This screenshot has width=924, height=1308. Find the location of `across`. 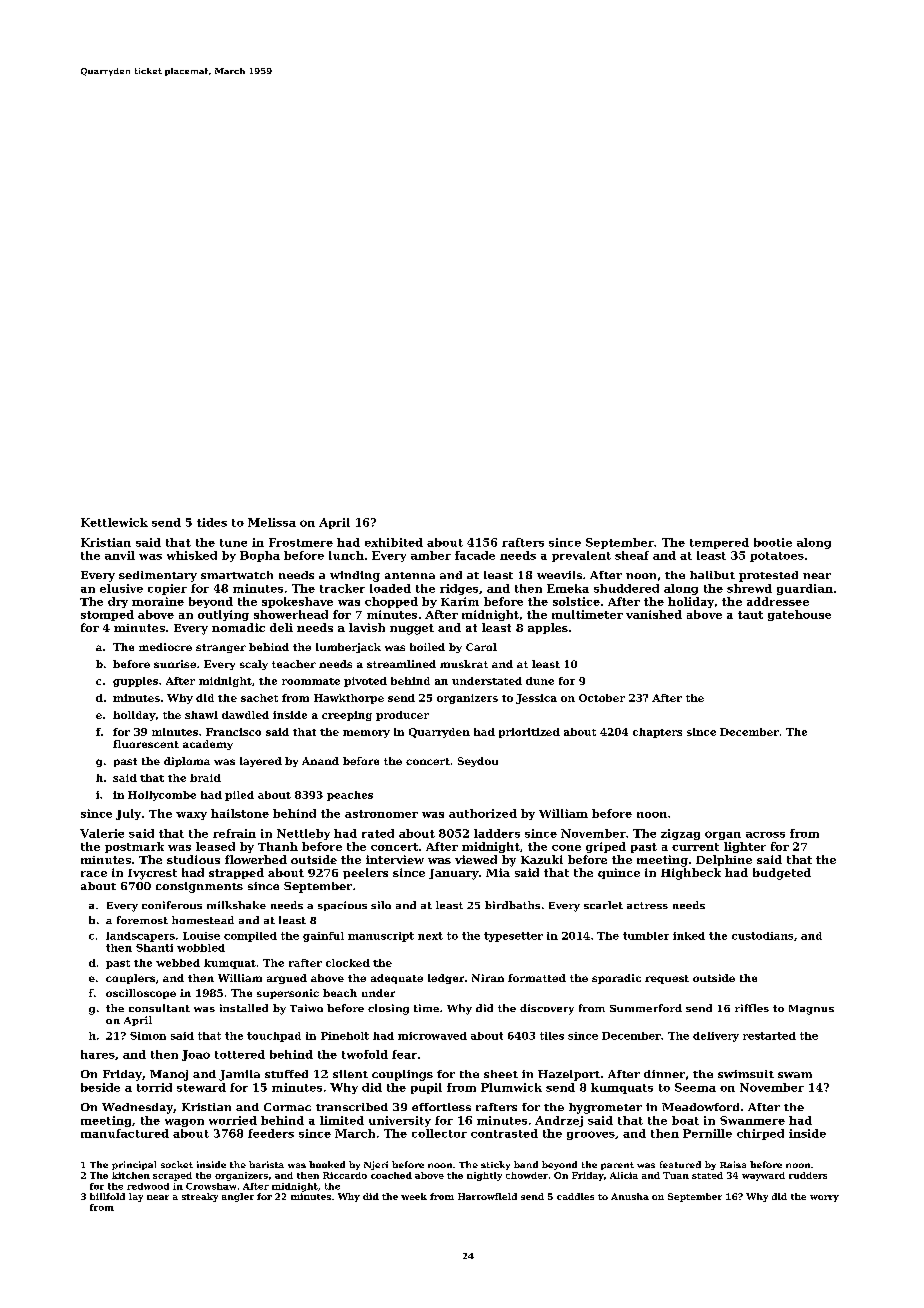

across is located at coordinates (765, 835).
